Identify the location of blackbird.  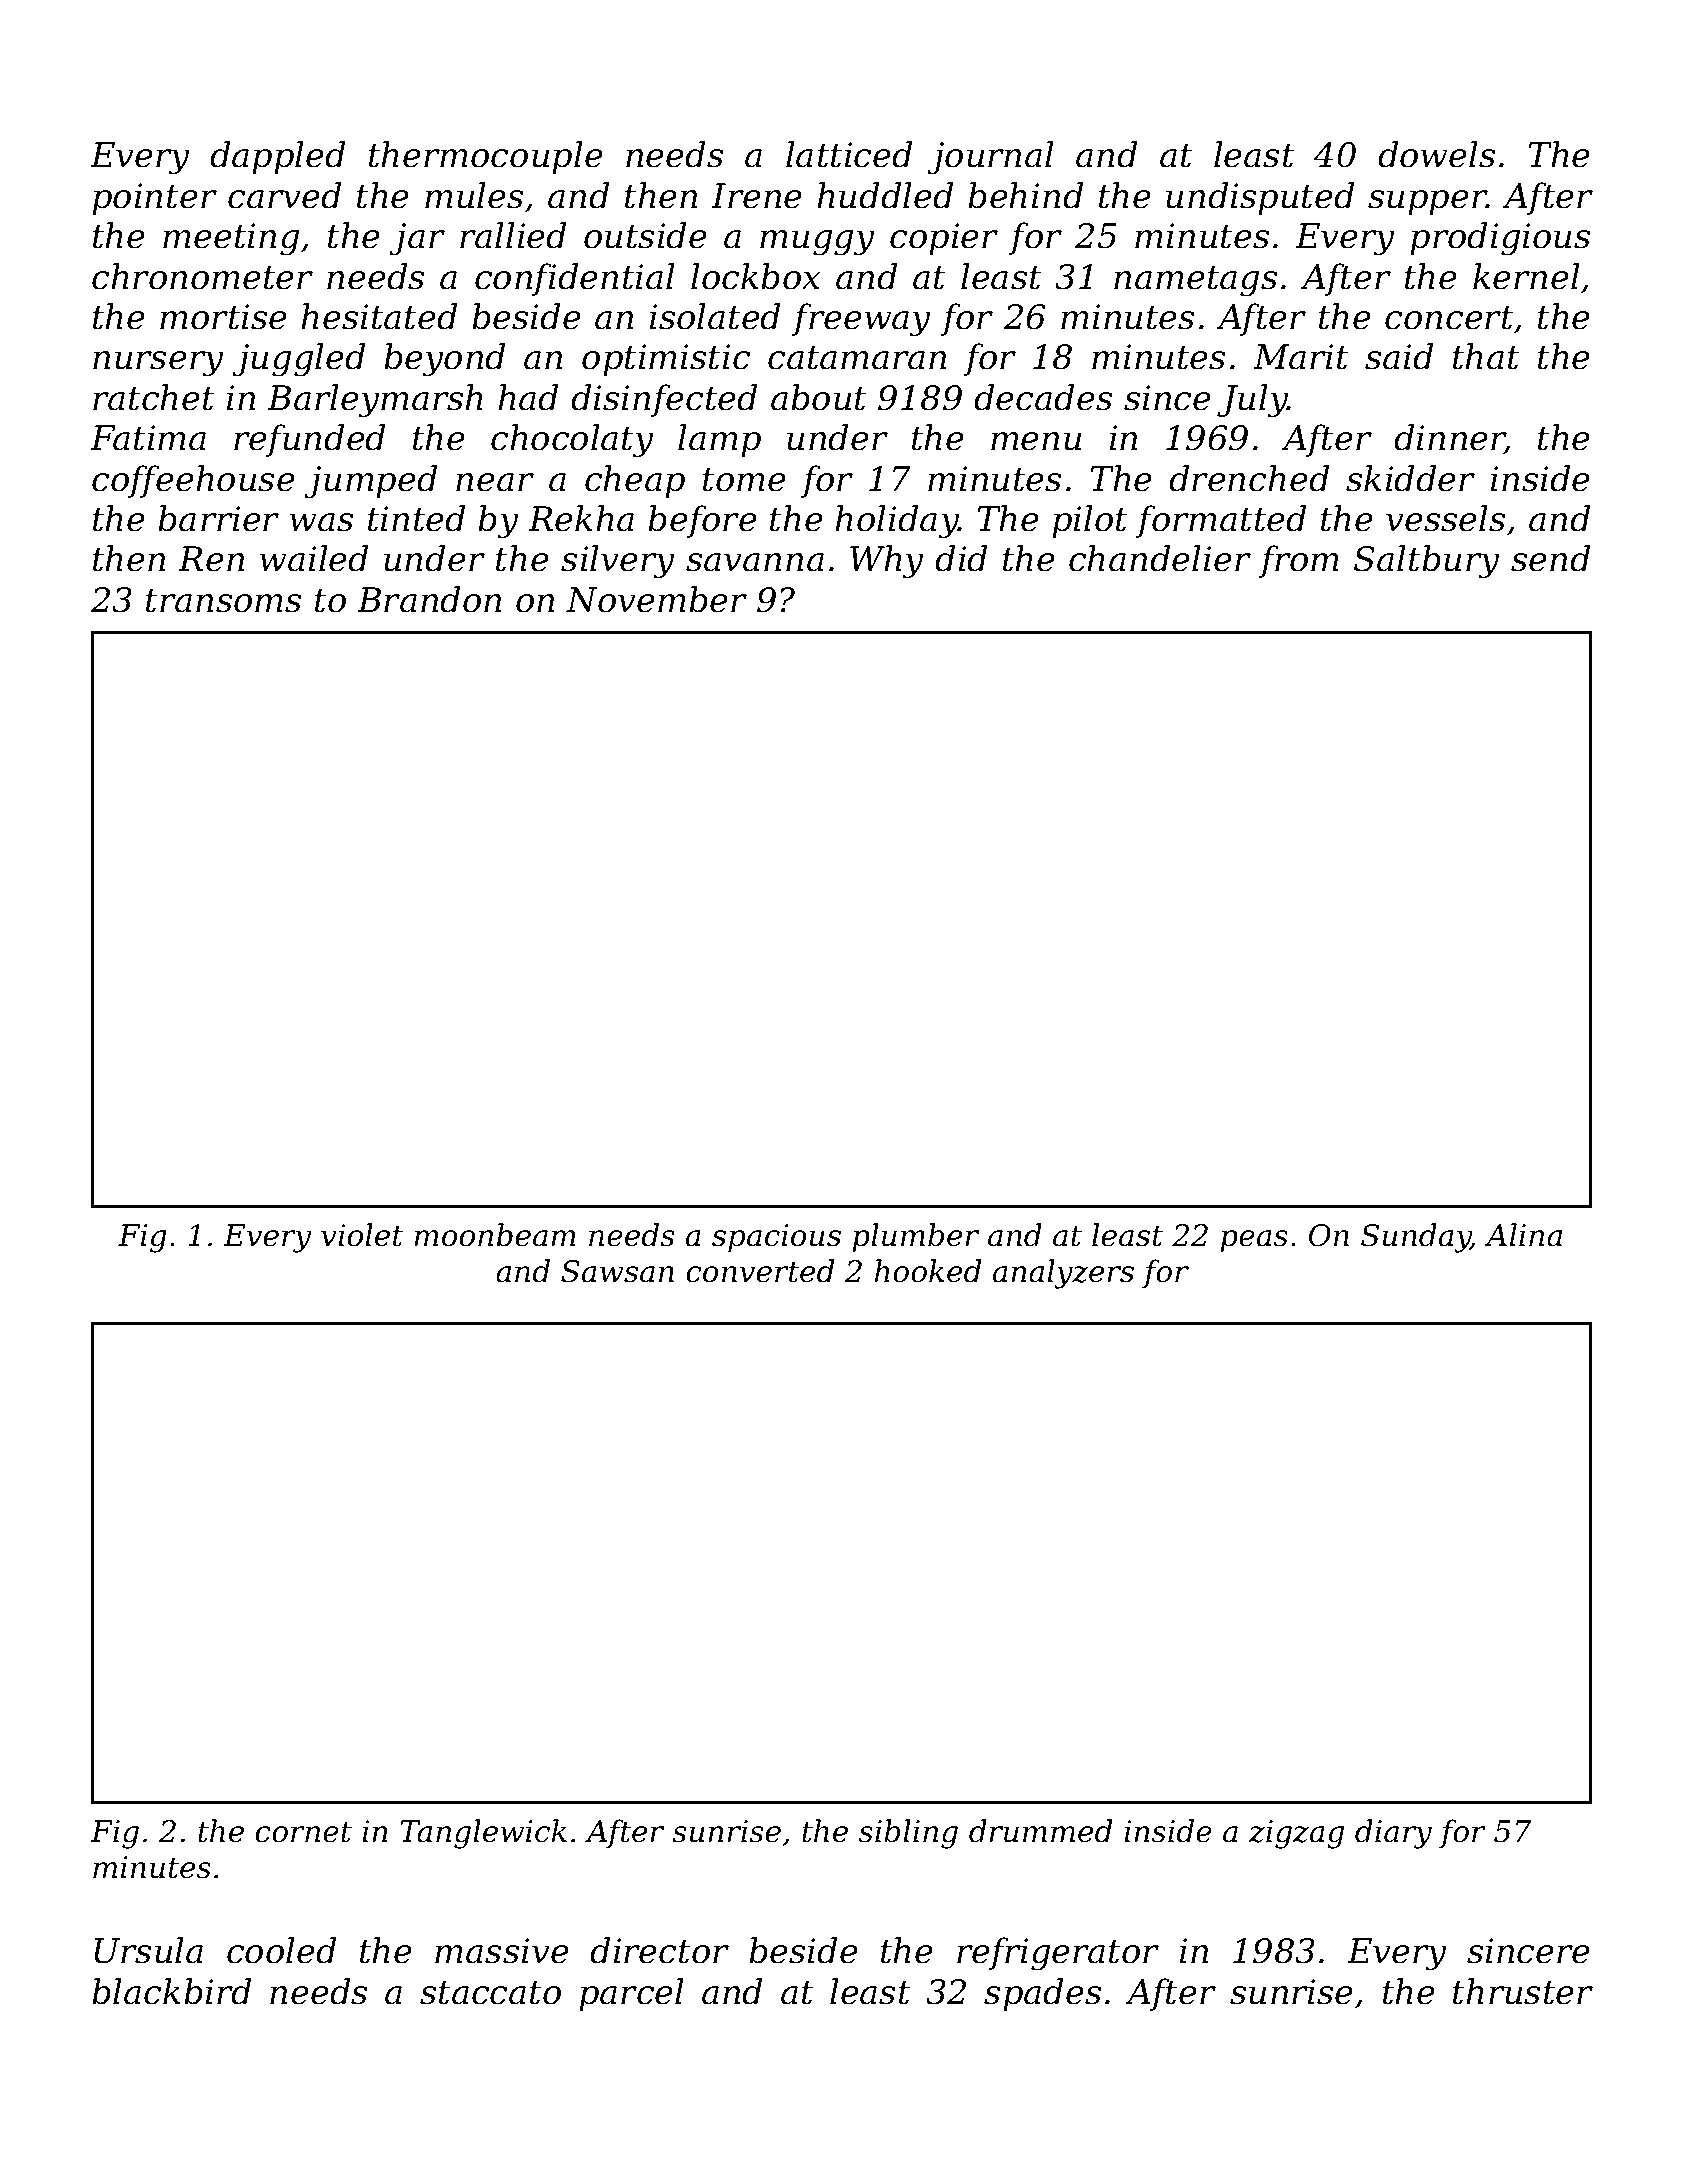
(171, 1991).
